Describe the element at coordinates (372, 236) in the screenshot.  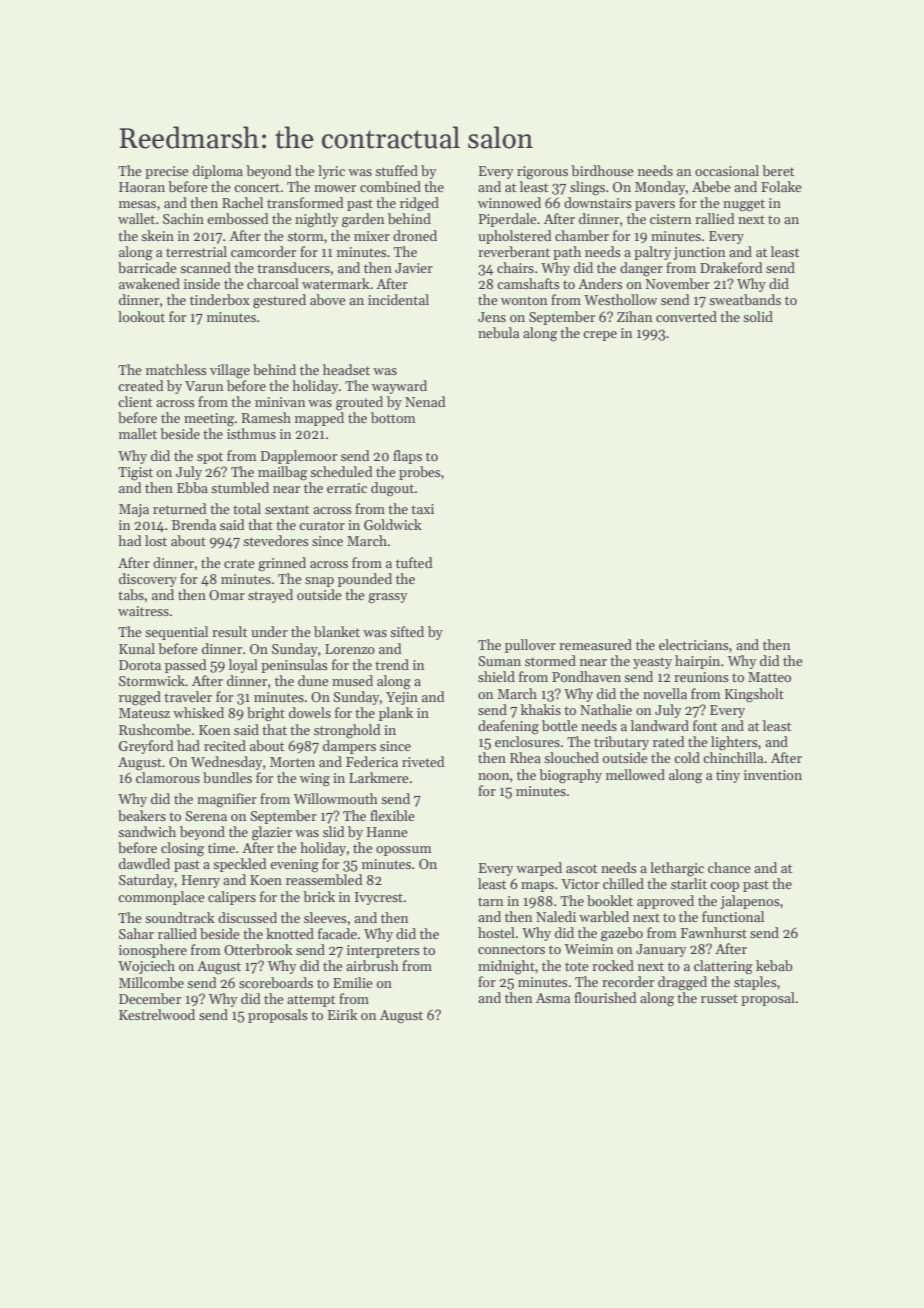
I see `mixer` at that location.
